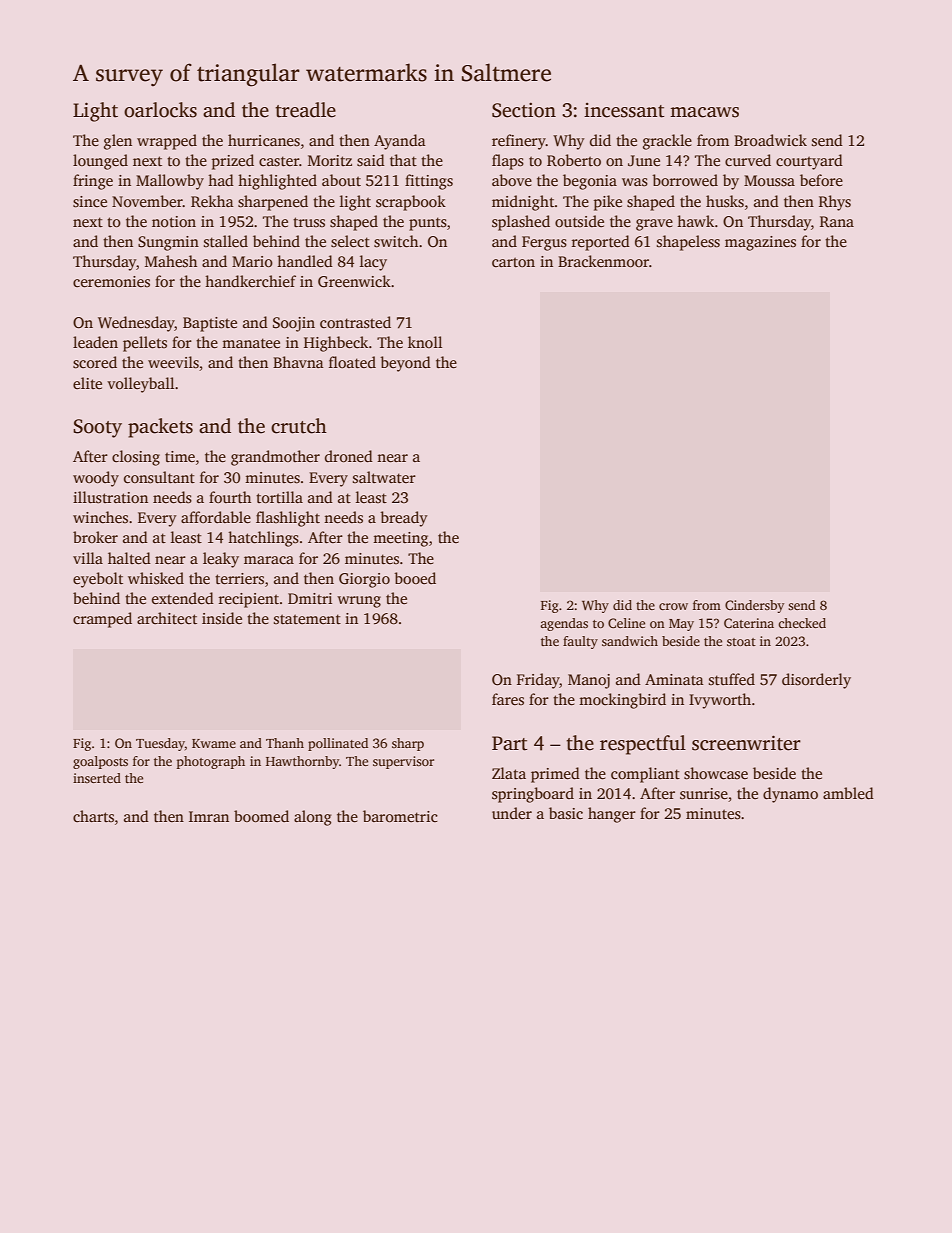 This screenshot has width=952, height=1233. What do you see at coordinates (624, 110) in the screenshot?
I see `incessant` at bounding box center [624, 110].
